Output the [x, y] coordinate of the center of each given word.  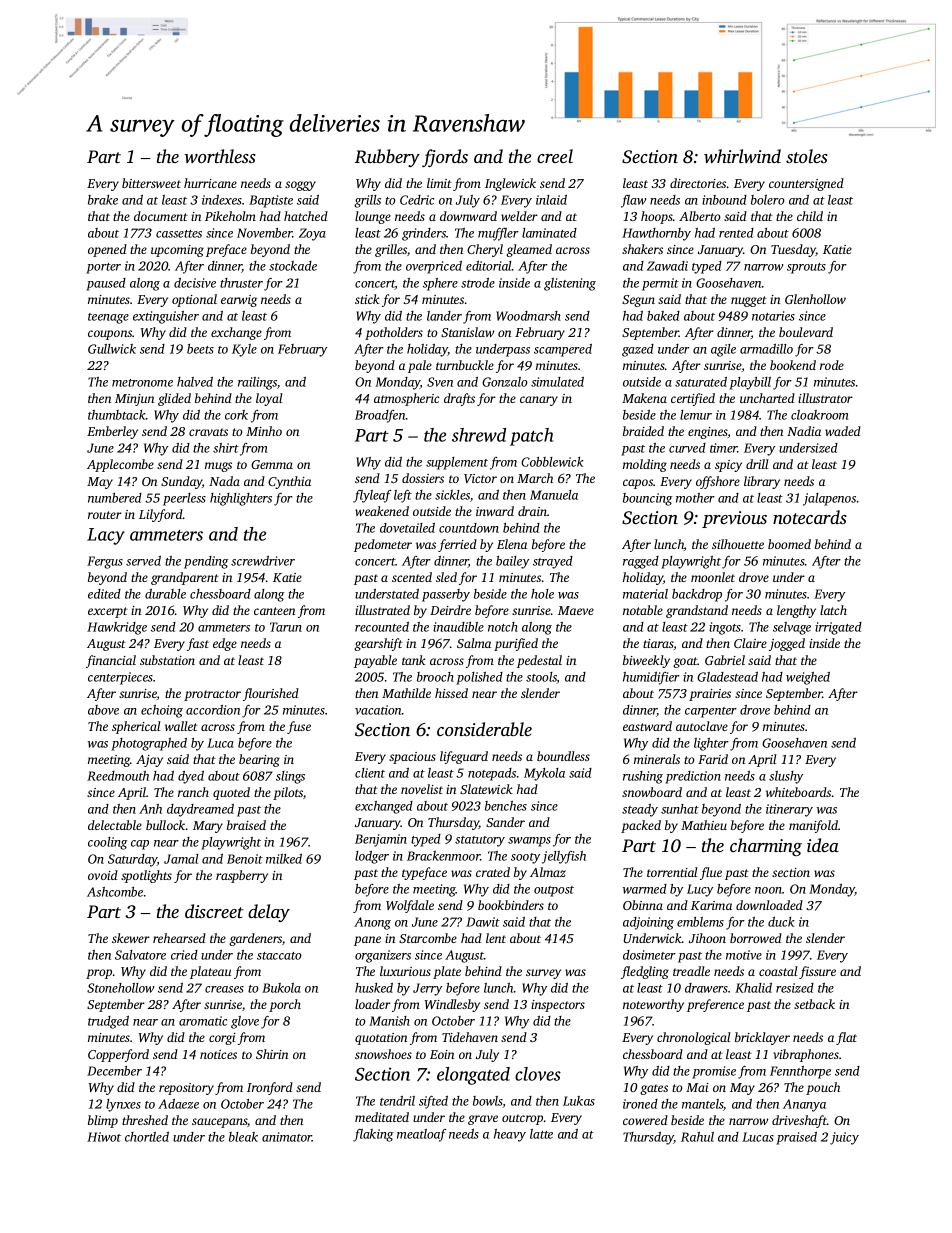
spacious [412, 758]
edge [225, 644]
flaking [373, 1135]
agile [723, 350]
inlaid [551, 200]
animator [287, 1137]
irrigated [838, 628]
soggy [300, 186]
